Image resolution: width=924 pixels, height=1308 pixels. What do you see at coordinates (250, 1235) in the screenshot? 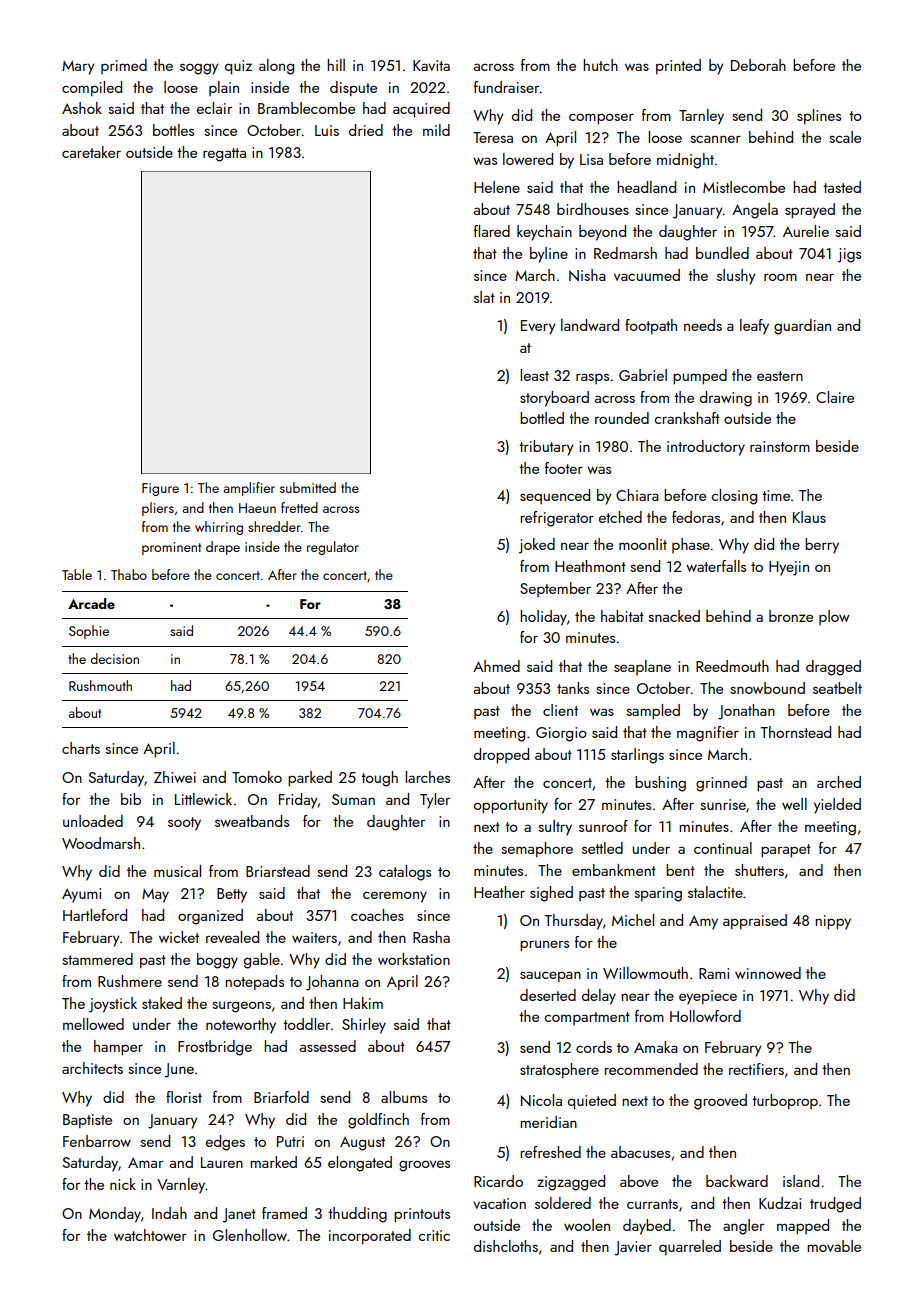
I see `Glenhollow` at bounding box center [250, 1235].
